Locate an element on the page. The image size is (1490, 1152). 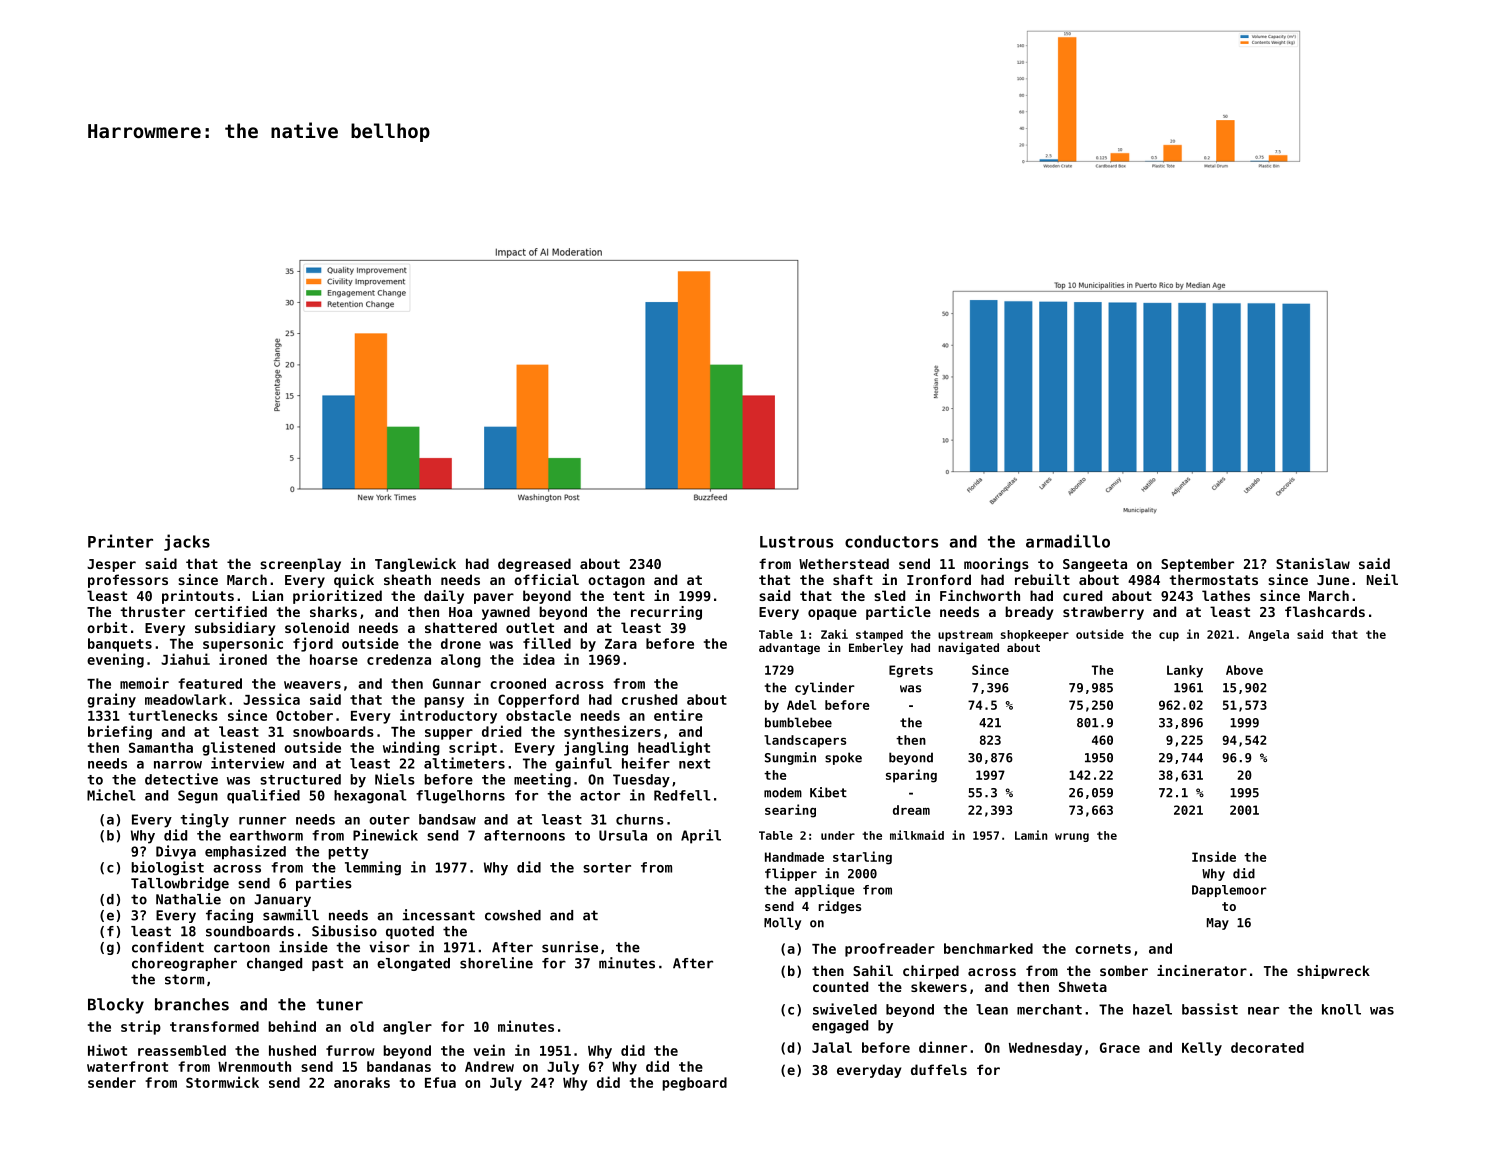
confident is located at coordinates (168, 947).
